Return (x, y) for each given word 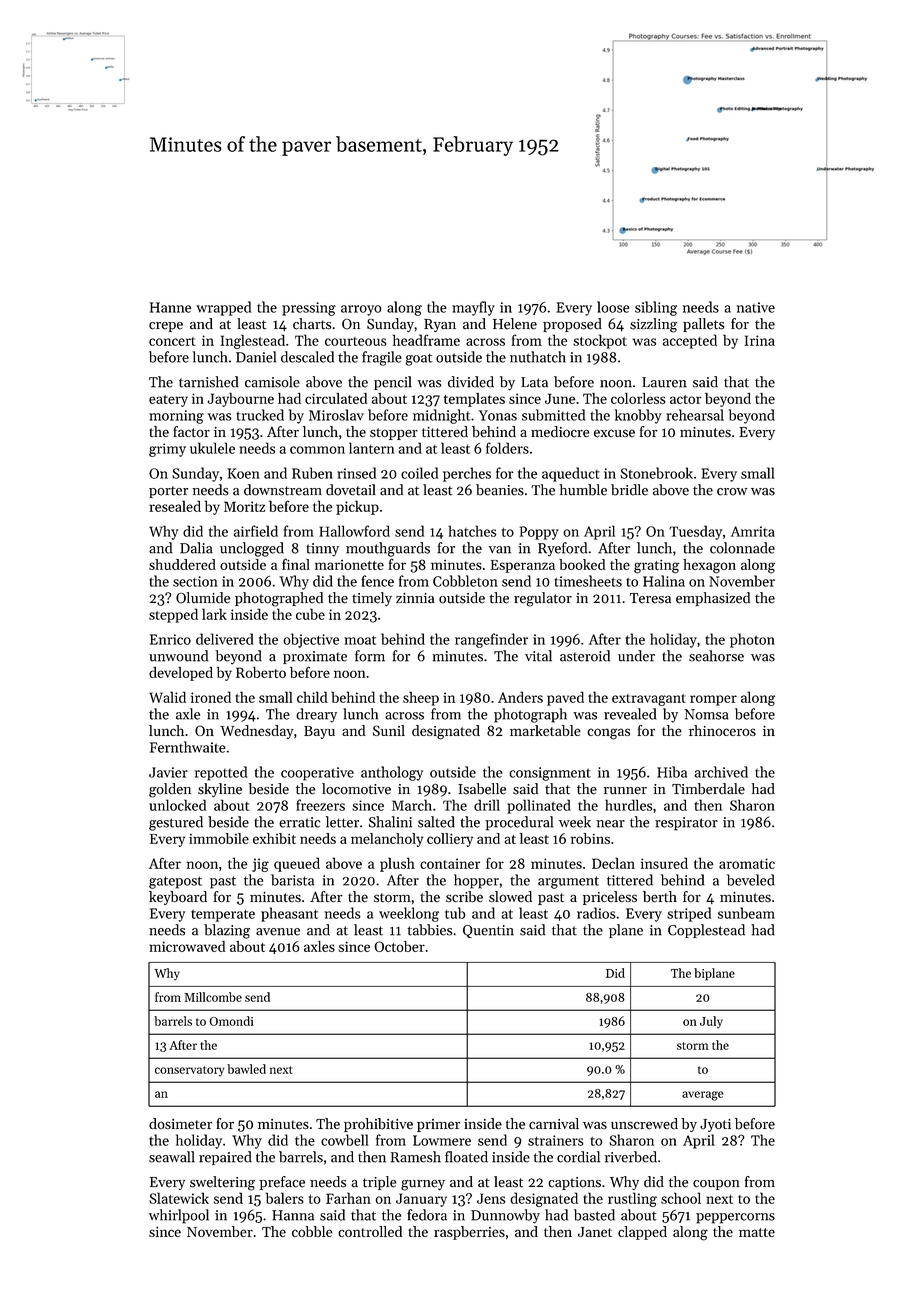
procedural (519, 823)
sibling (656, 308)
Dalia (196, 548)
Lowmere (442, 1140)
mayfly (473, 308)
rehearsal (695, 415)
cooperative (317, 774)
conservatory (189, 1071)
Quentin (488, 931)
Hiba (672, 772)
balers (284, 1198)
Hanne (170, 307)
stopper (394, 434)
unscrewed (644, 1124)
